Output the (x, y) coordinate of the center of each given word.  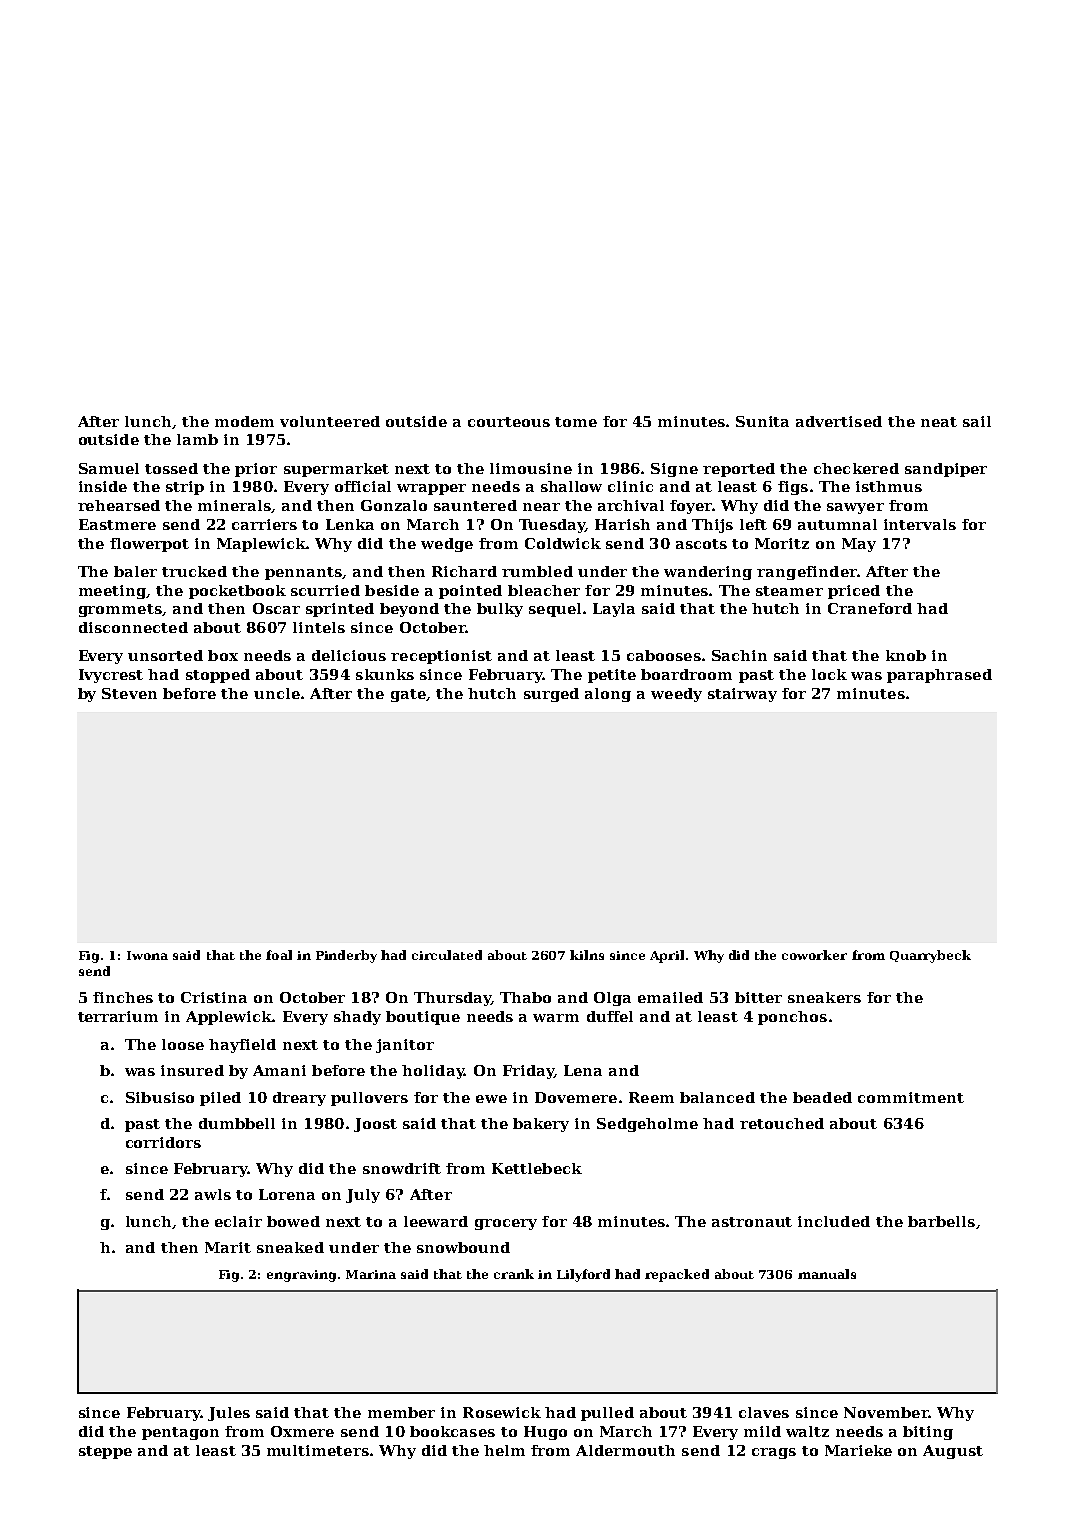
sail (977, 421)
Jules (229, 1414)
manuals (827, 1274)
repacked (677, 1275)
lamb (197, 439)
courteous (509, 422)
